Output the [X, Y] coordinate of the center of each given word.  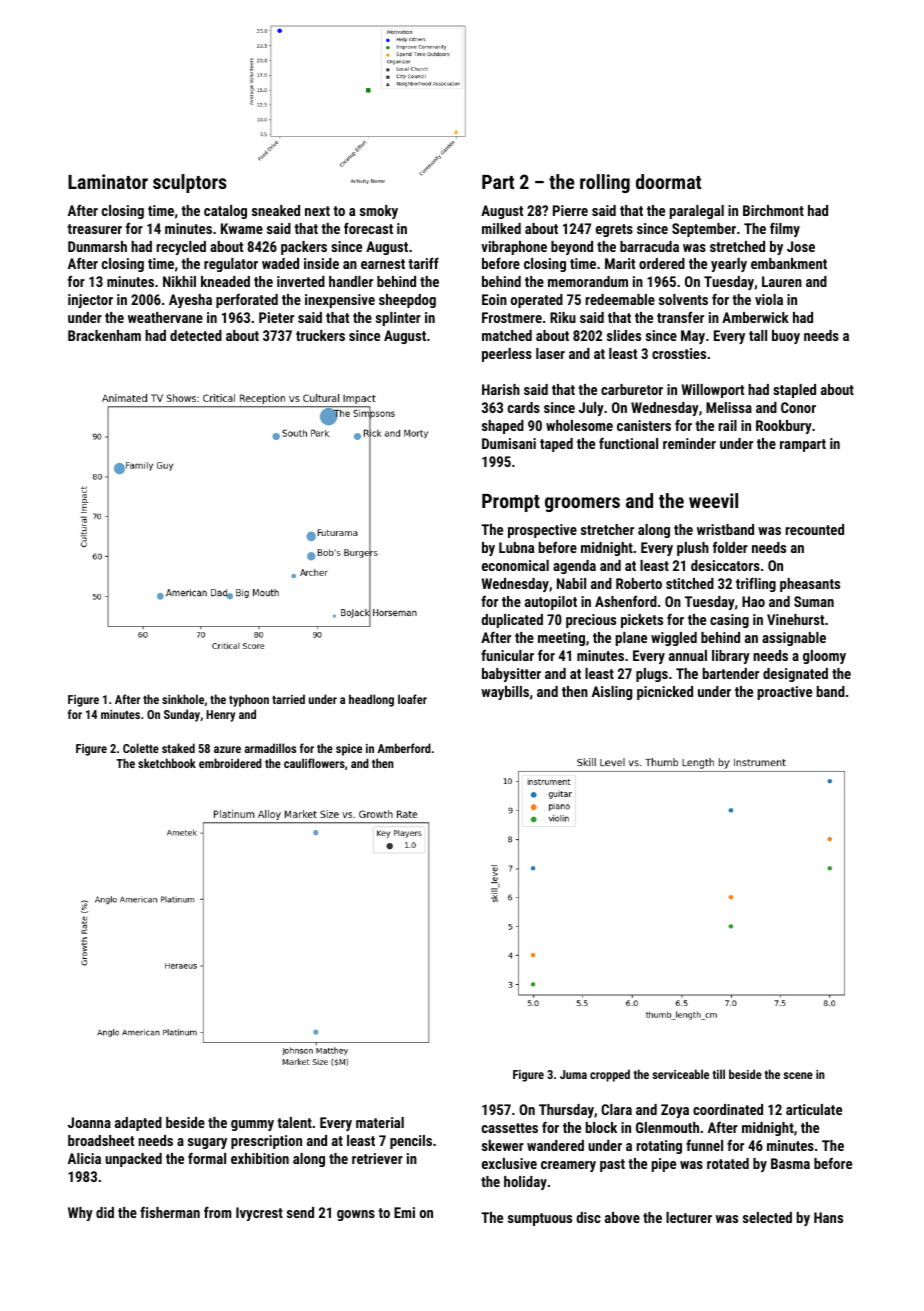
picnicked [665, 693]
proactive [785, 693]
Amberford [404, 748]
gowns [356, 1215]
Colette [141, 748]
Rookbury [784, 427]
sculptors [190, 183]
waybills [505, 693]
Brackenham [104, 335]
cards [524, 407]
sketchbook [167, 763]
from [218, 1212]
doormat [668, 181]
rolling [605, 183]
